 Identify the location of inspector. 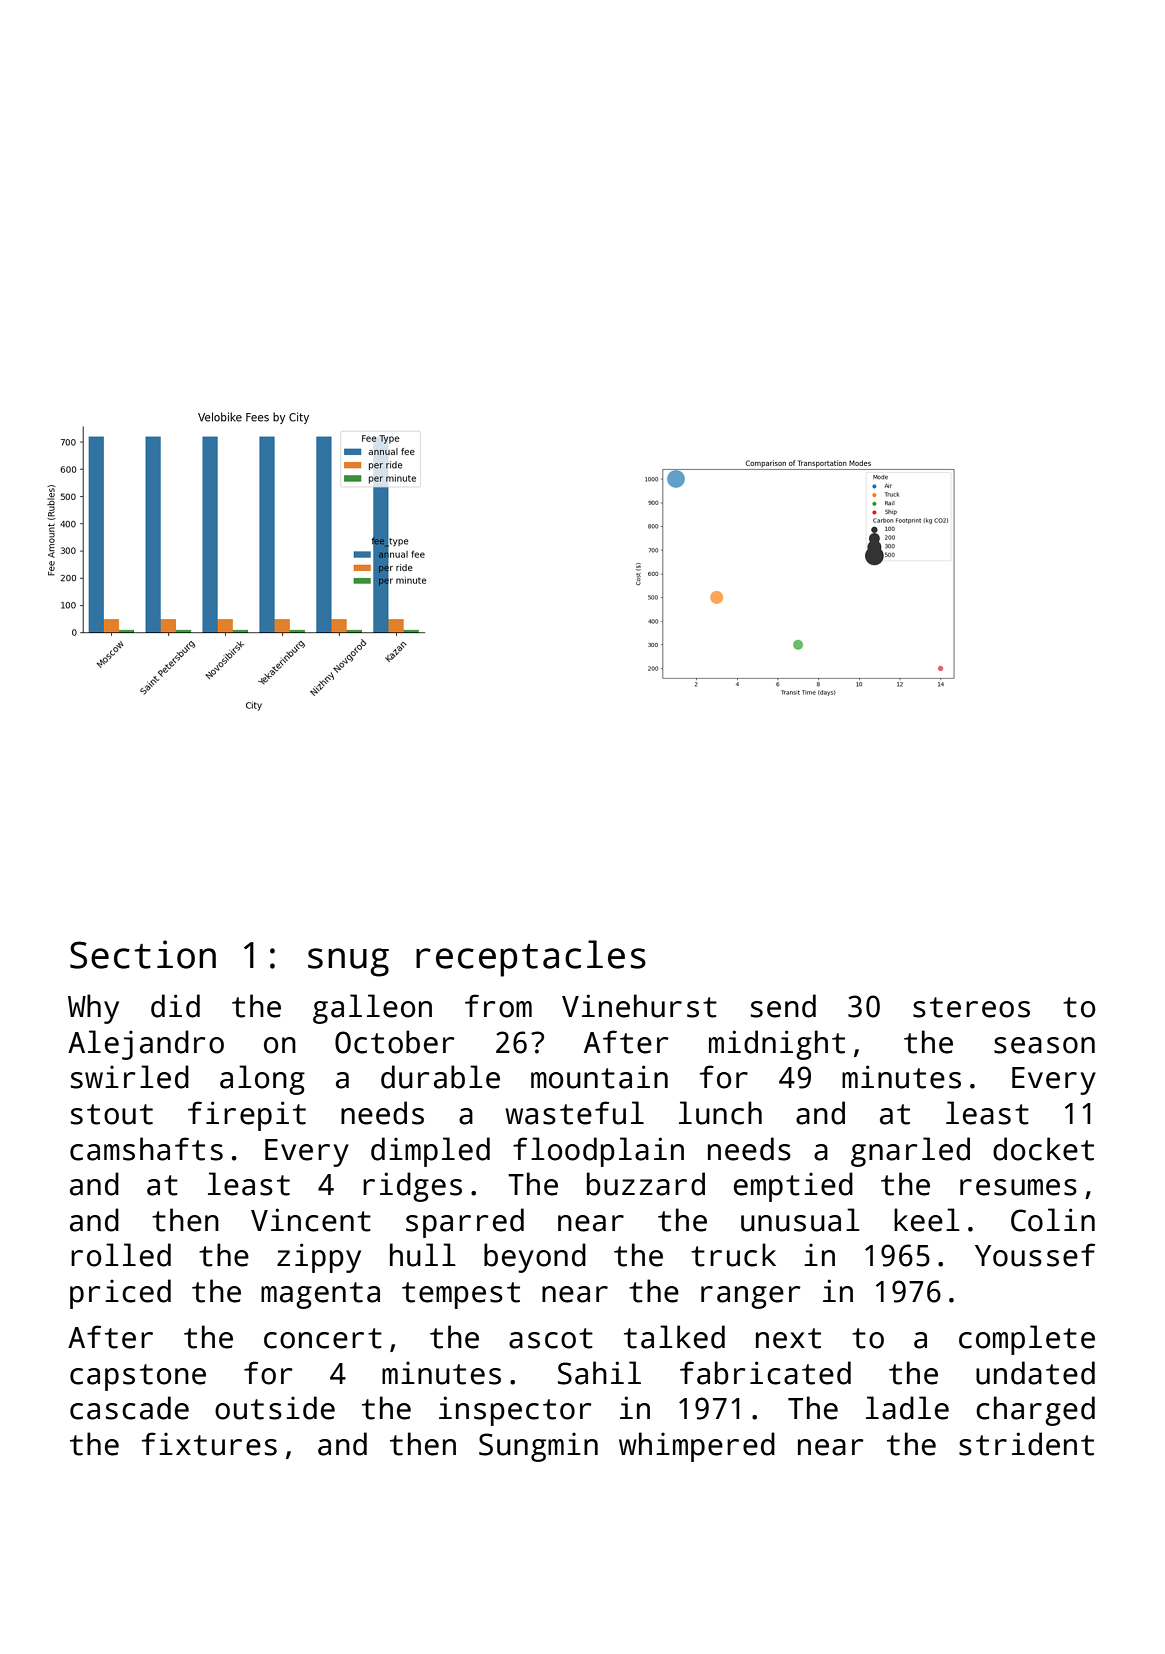
(515, 1411).
